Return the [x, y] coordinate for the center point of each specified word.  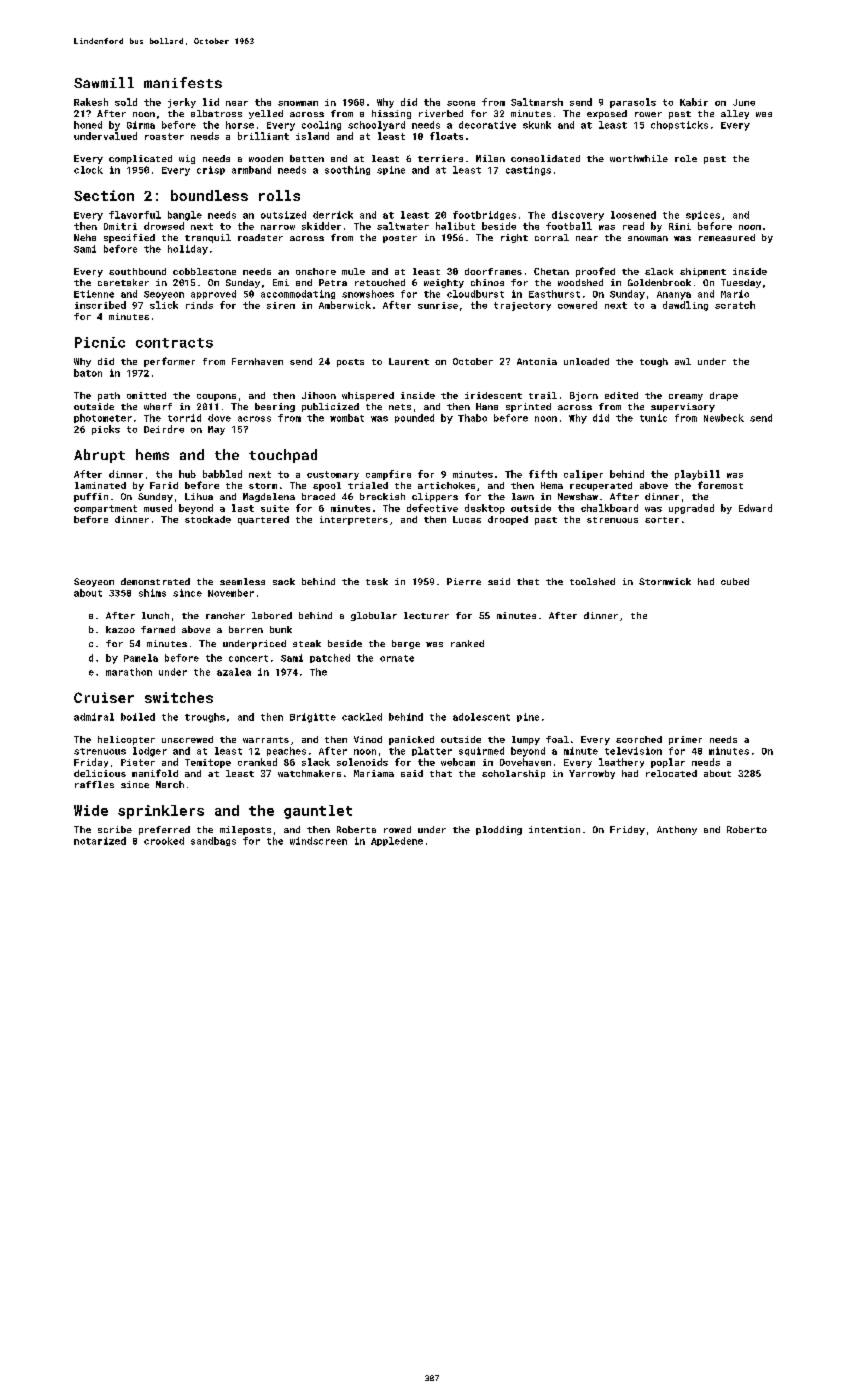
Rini [680, 226]
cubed [735, 581]
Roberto [747, 829]
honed [88, 125]
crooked [164, 841]
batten [307, 158]
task [377, 581]
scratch [735, 305]
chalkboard [609, 508]
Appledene [397, 841]
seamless [242, 581]
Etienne [94, 294]
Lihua [199, 496]
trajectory [522, 306]
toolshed [592, 581]
